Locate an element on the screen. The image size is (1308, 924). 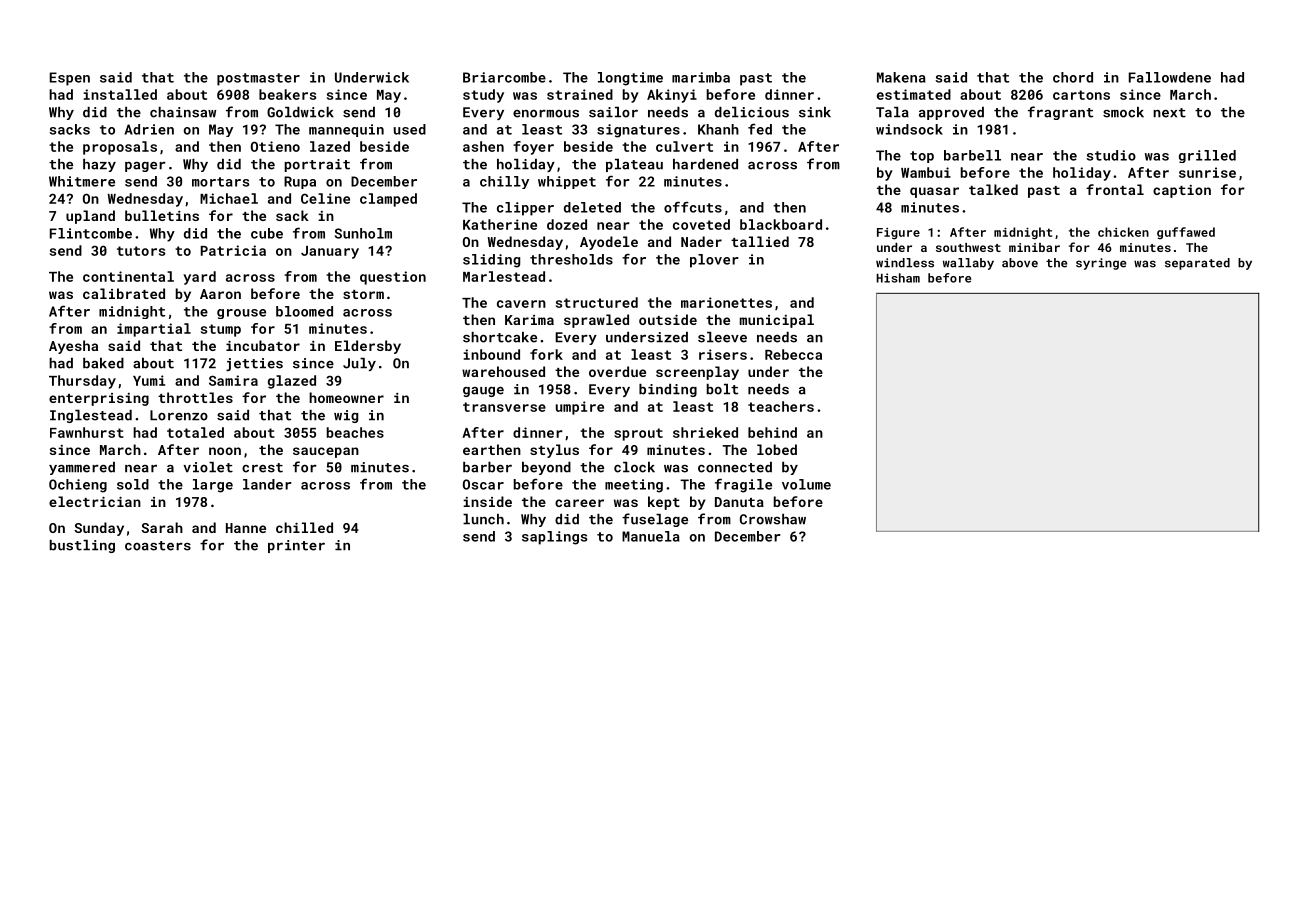
saplings is located at coordinates (555, 538).
